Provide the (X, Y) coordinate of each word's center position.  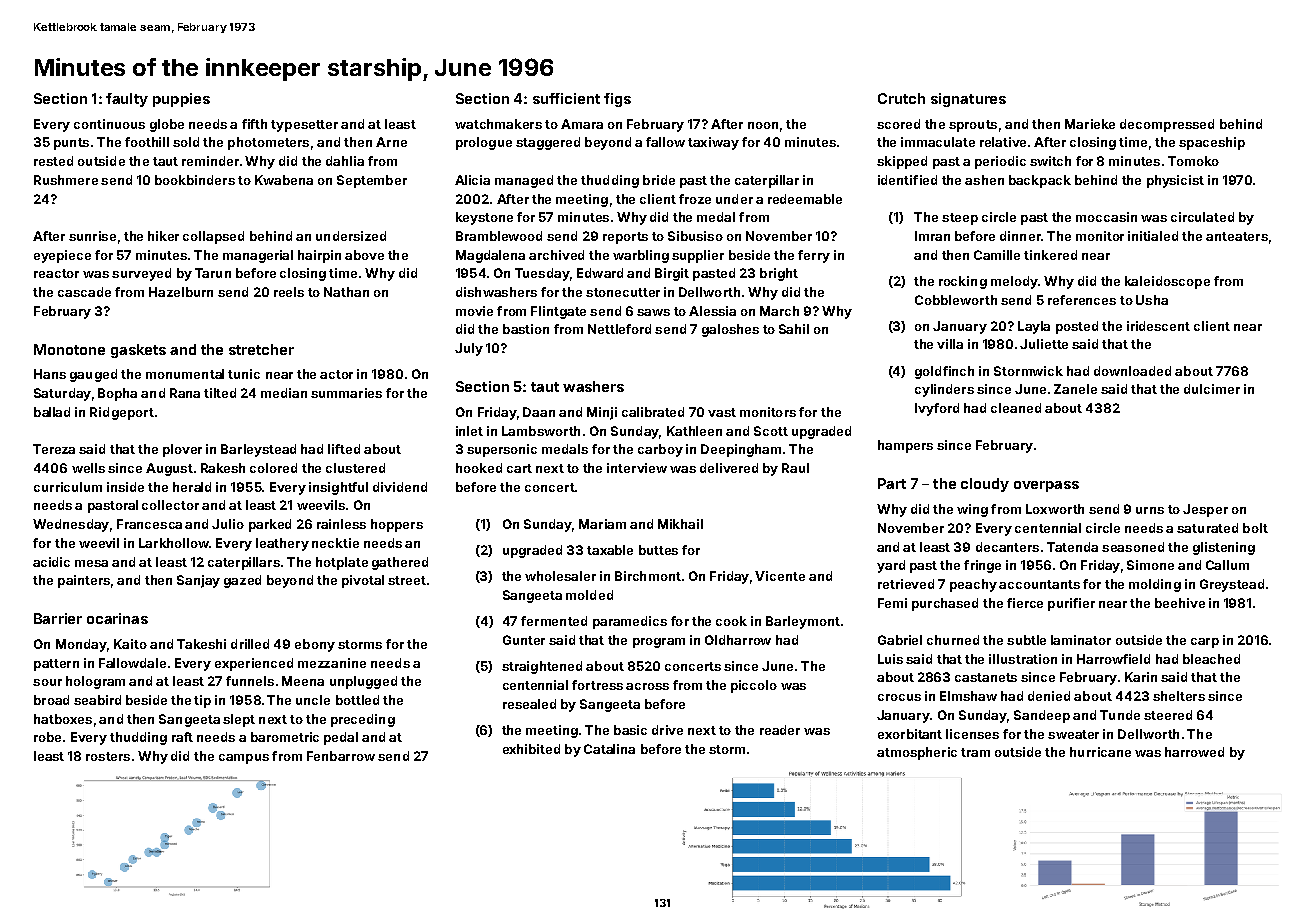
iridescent (1158, 326)
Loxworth (1055, 509)
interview (637, 468)
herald (192, 487)
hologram (95, 682)
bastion (526, 329)
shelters (1179, 696)
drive (667, 730)
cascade (84, 292)
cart (519, 468)
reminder (210, 161)
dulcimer (1212, 389)
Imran (932, 236)
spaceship (1212, 143)
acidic (51, 562)
